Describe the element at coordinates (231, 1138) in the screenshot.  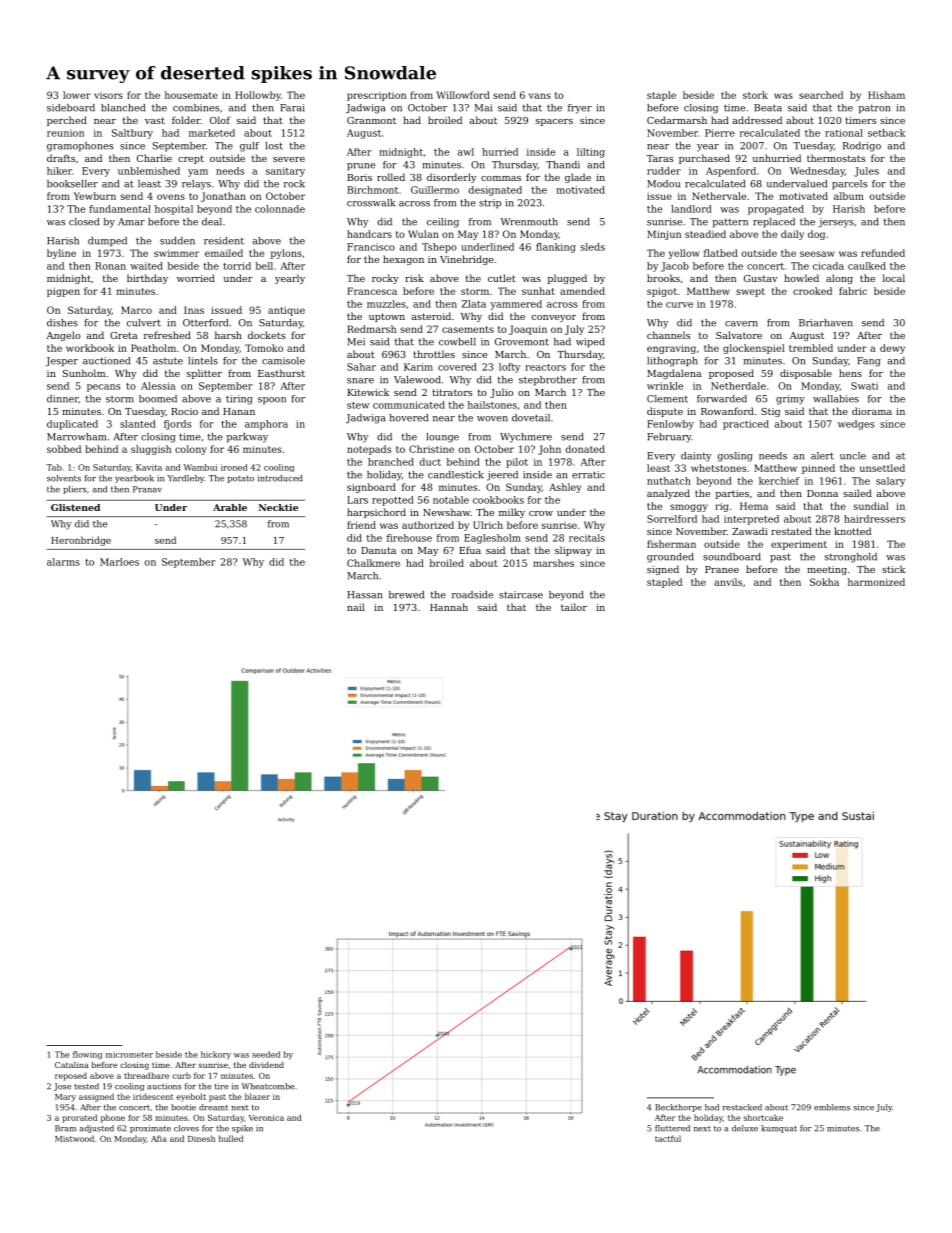
I see `hulled` at that location.
